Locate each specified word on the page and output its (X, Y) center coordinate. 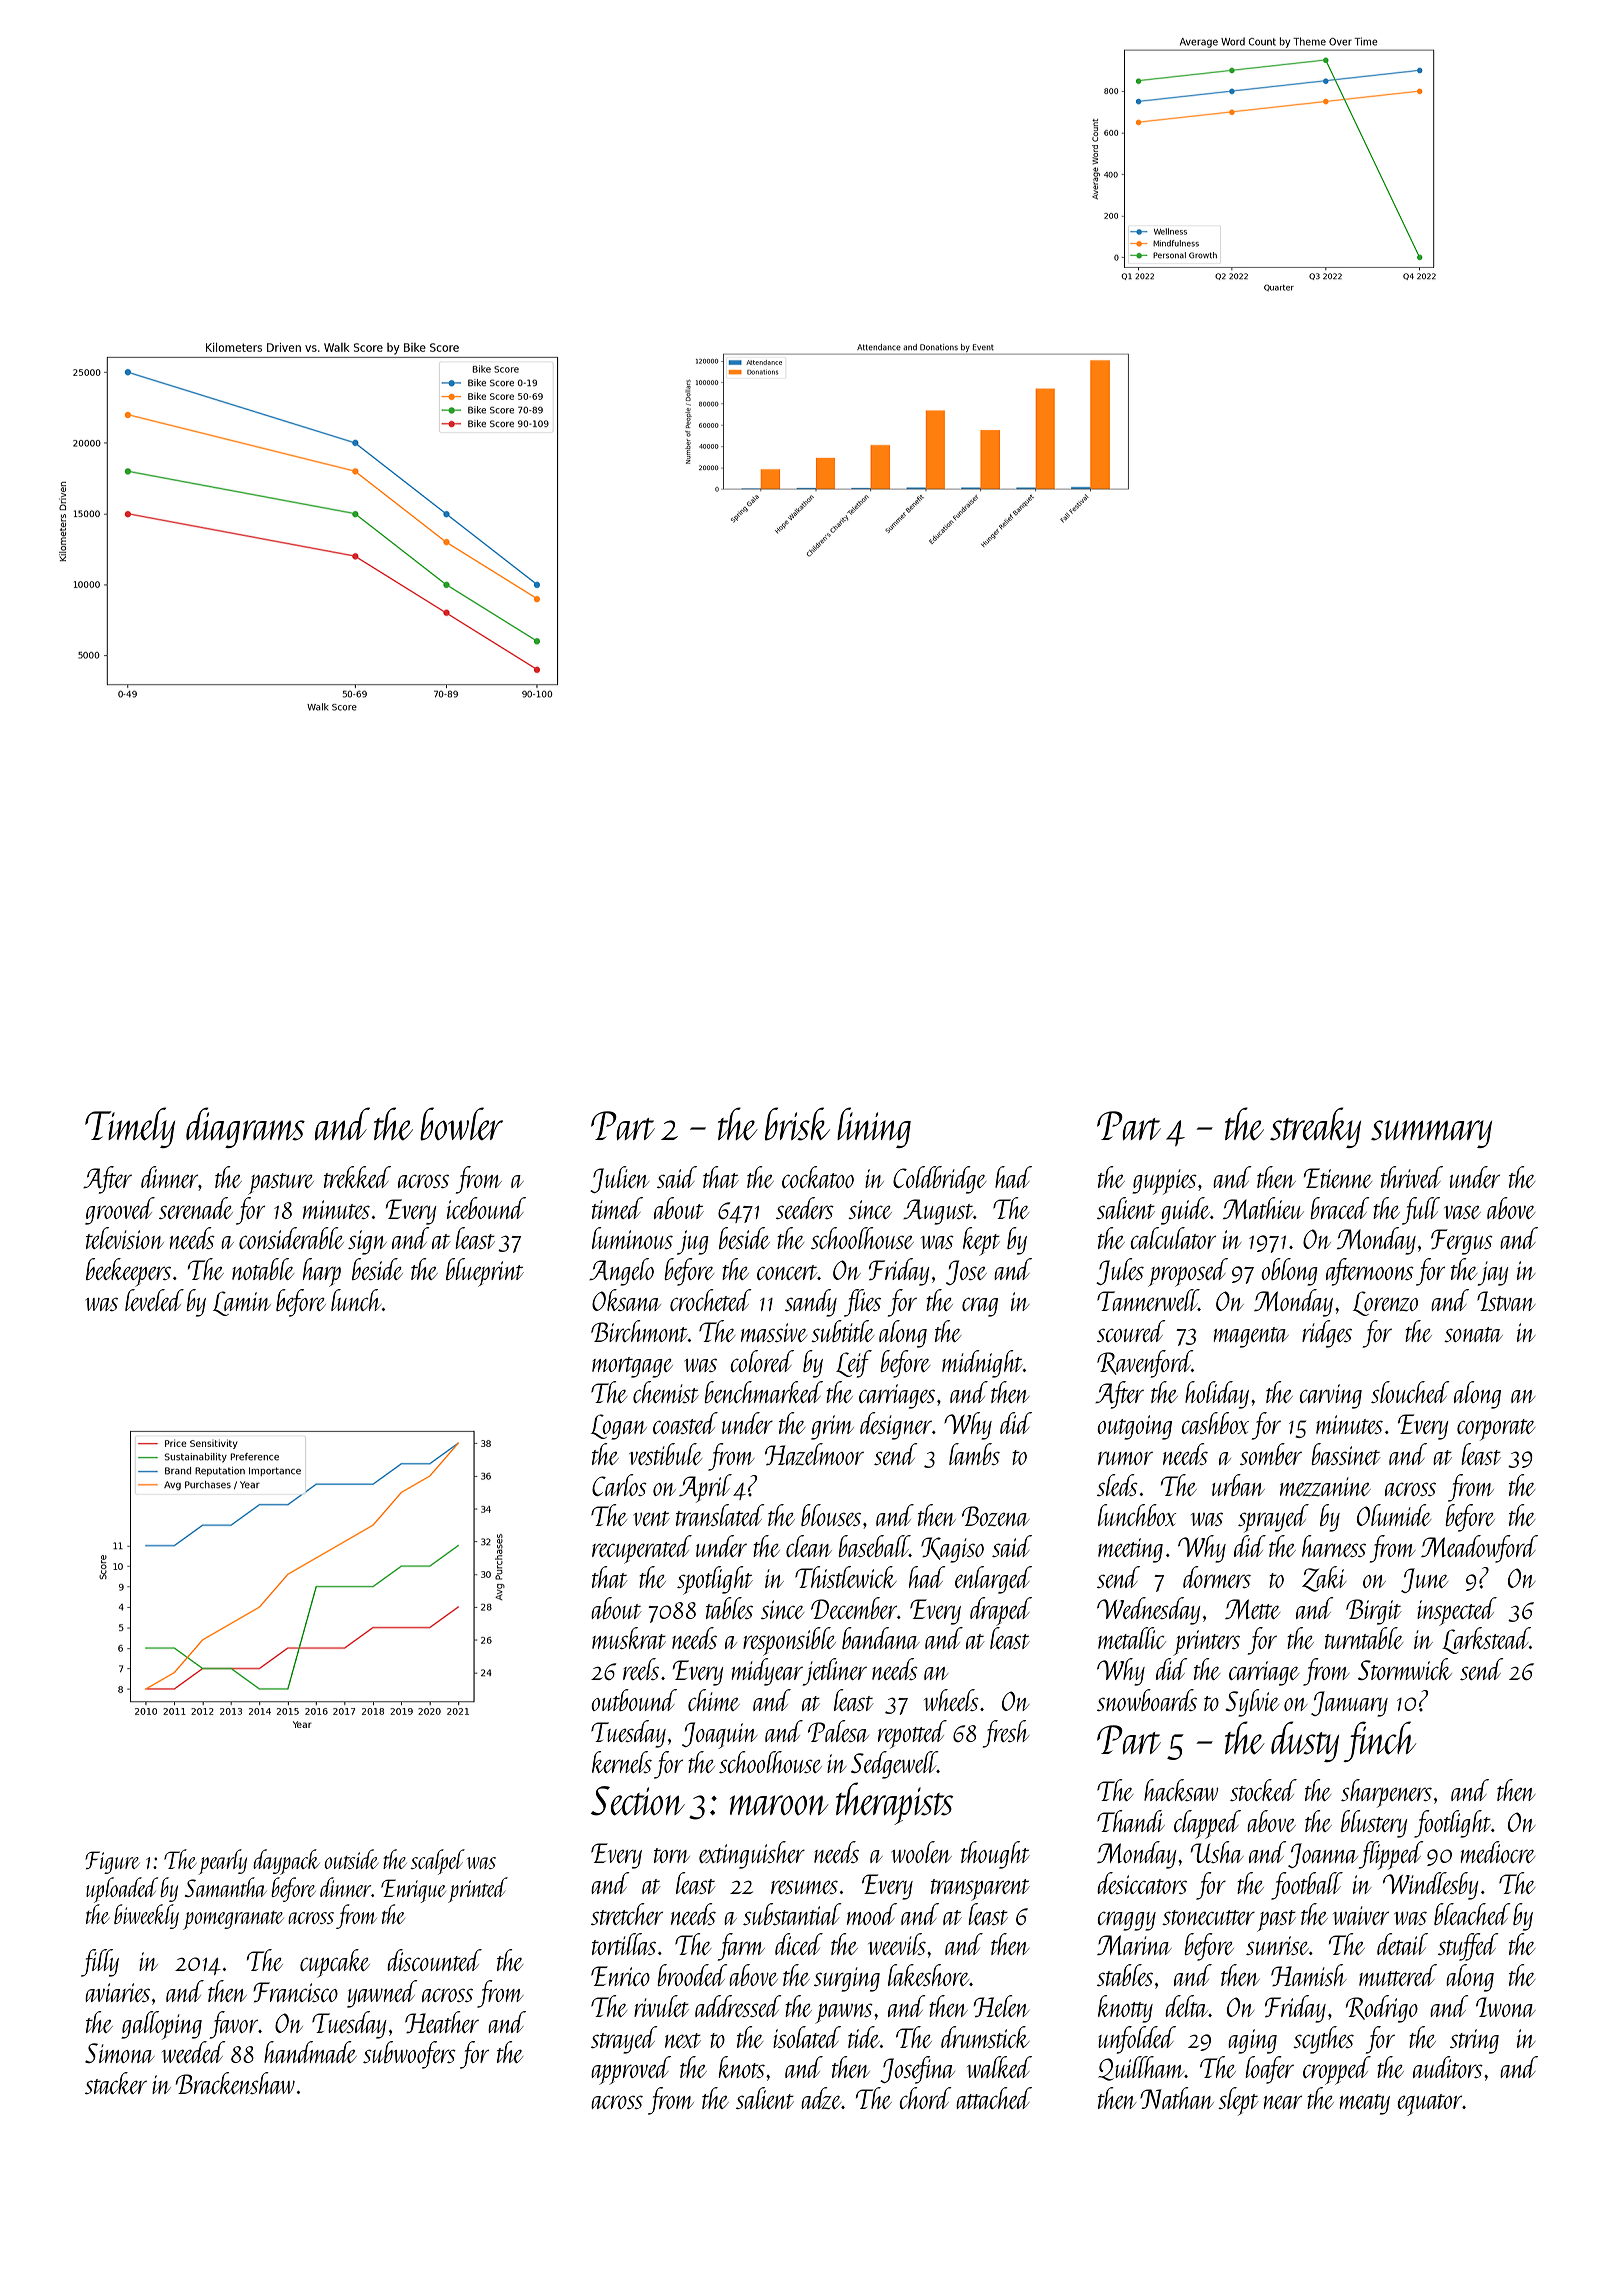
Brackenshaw (235, 2083)
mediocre (1497, 1852)
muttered (1398, 1975)
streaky (1315, 1127)
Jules (1120, 1271)
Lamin (242, 1303)
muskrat (629, 1638)
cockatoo (818, 1177)
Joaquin (719, 1735)
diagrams (245, 1127)
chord (925, 2098)
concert (787, 1272)
